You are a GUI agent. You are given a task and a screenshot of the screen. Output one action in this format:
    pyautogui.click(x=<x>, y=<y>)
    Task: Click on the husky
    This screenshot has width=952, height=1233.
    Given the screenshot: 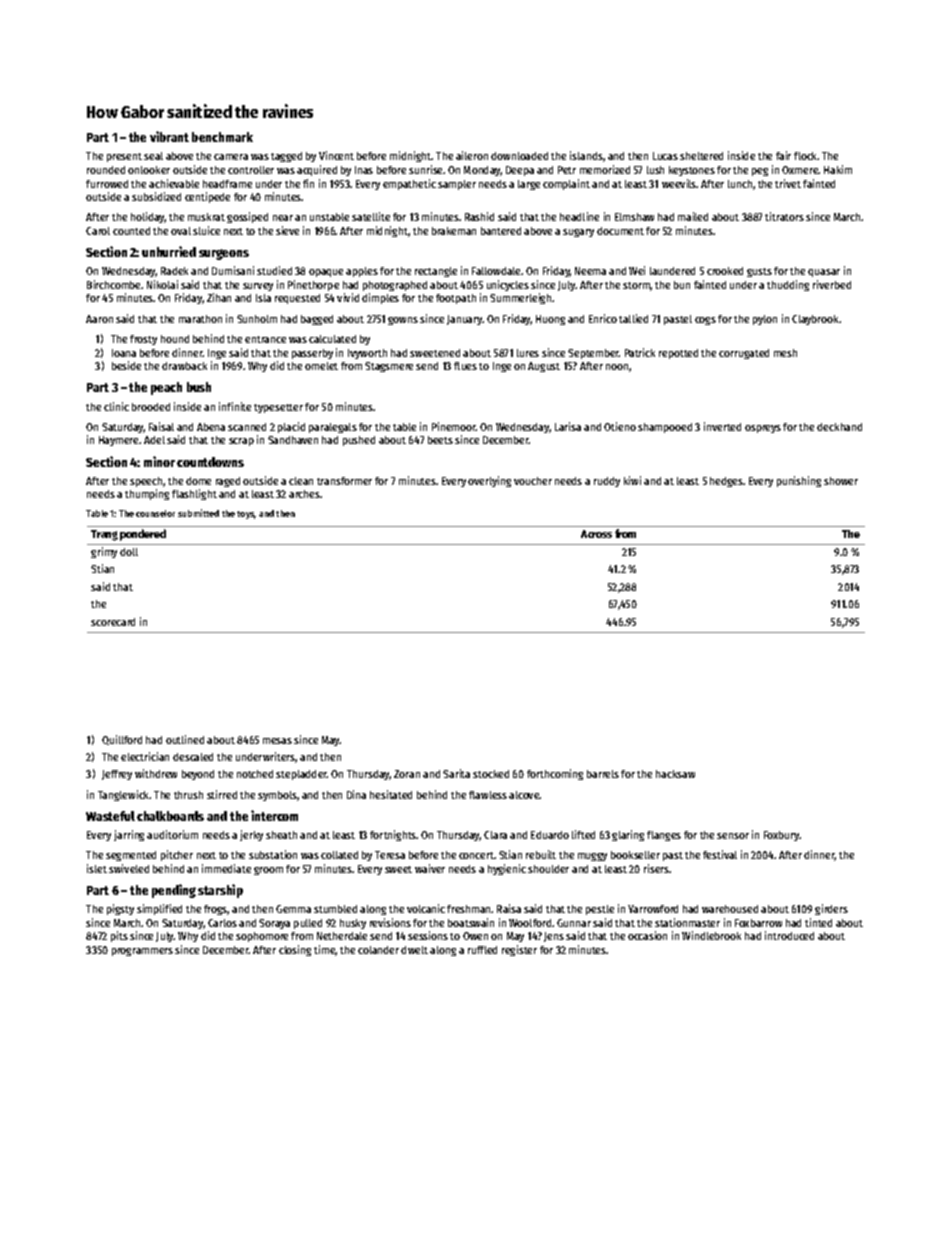 What is the action you would take?
    pyautogui.click(x=353, y=924)
